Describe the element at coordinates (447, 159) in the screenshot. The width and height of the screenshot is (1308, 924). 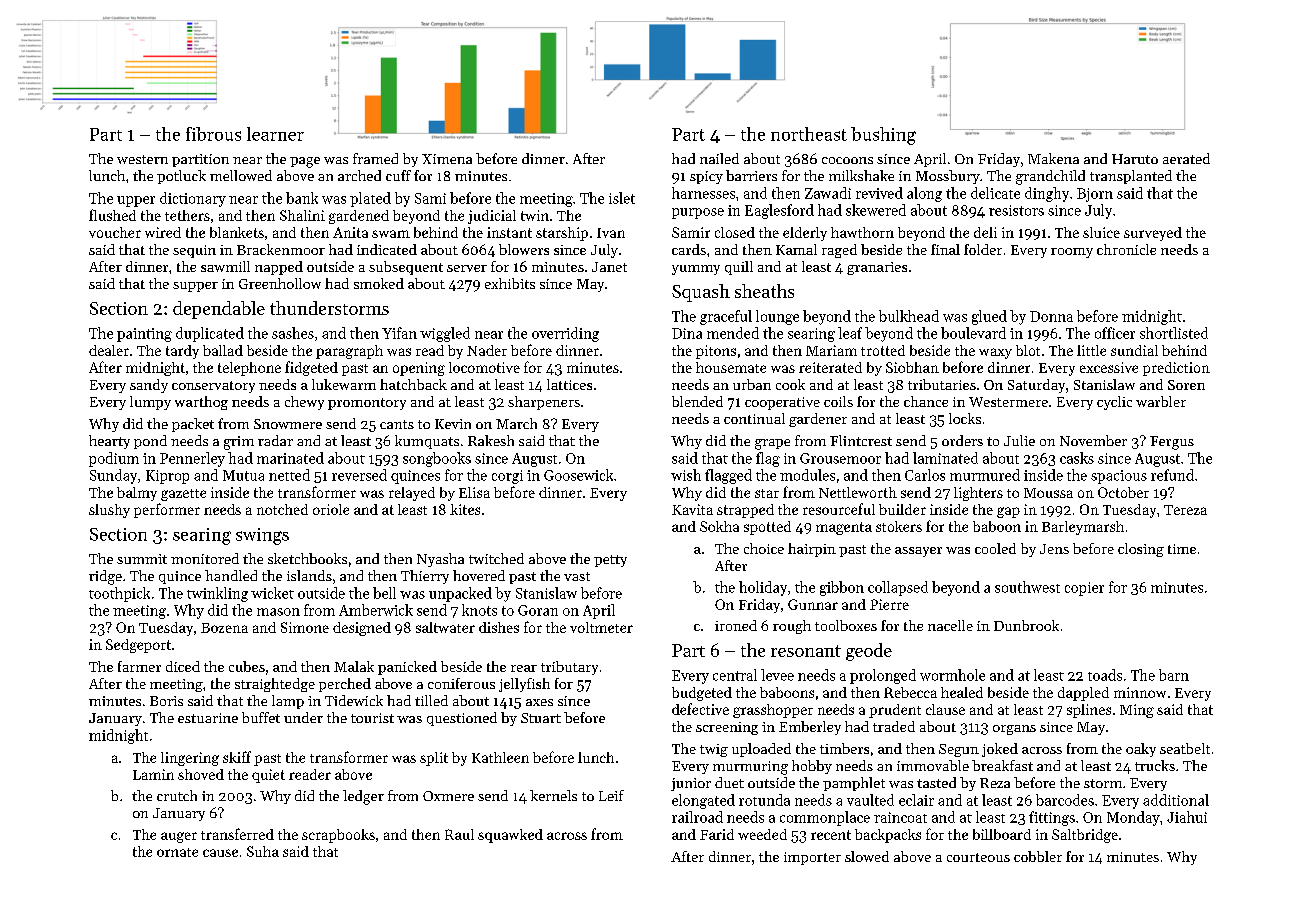
I see `Ximena` at that location.
